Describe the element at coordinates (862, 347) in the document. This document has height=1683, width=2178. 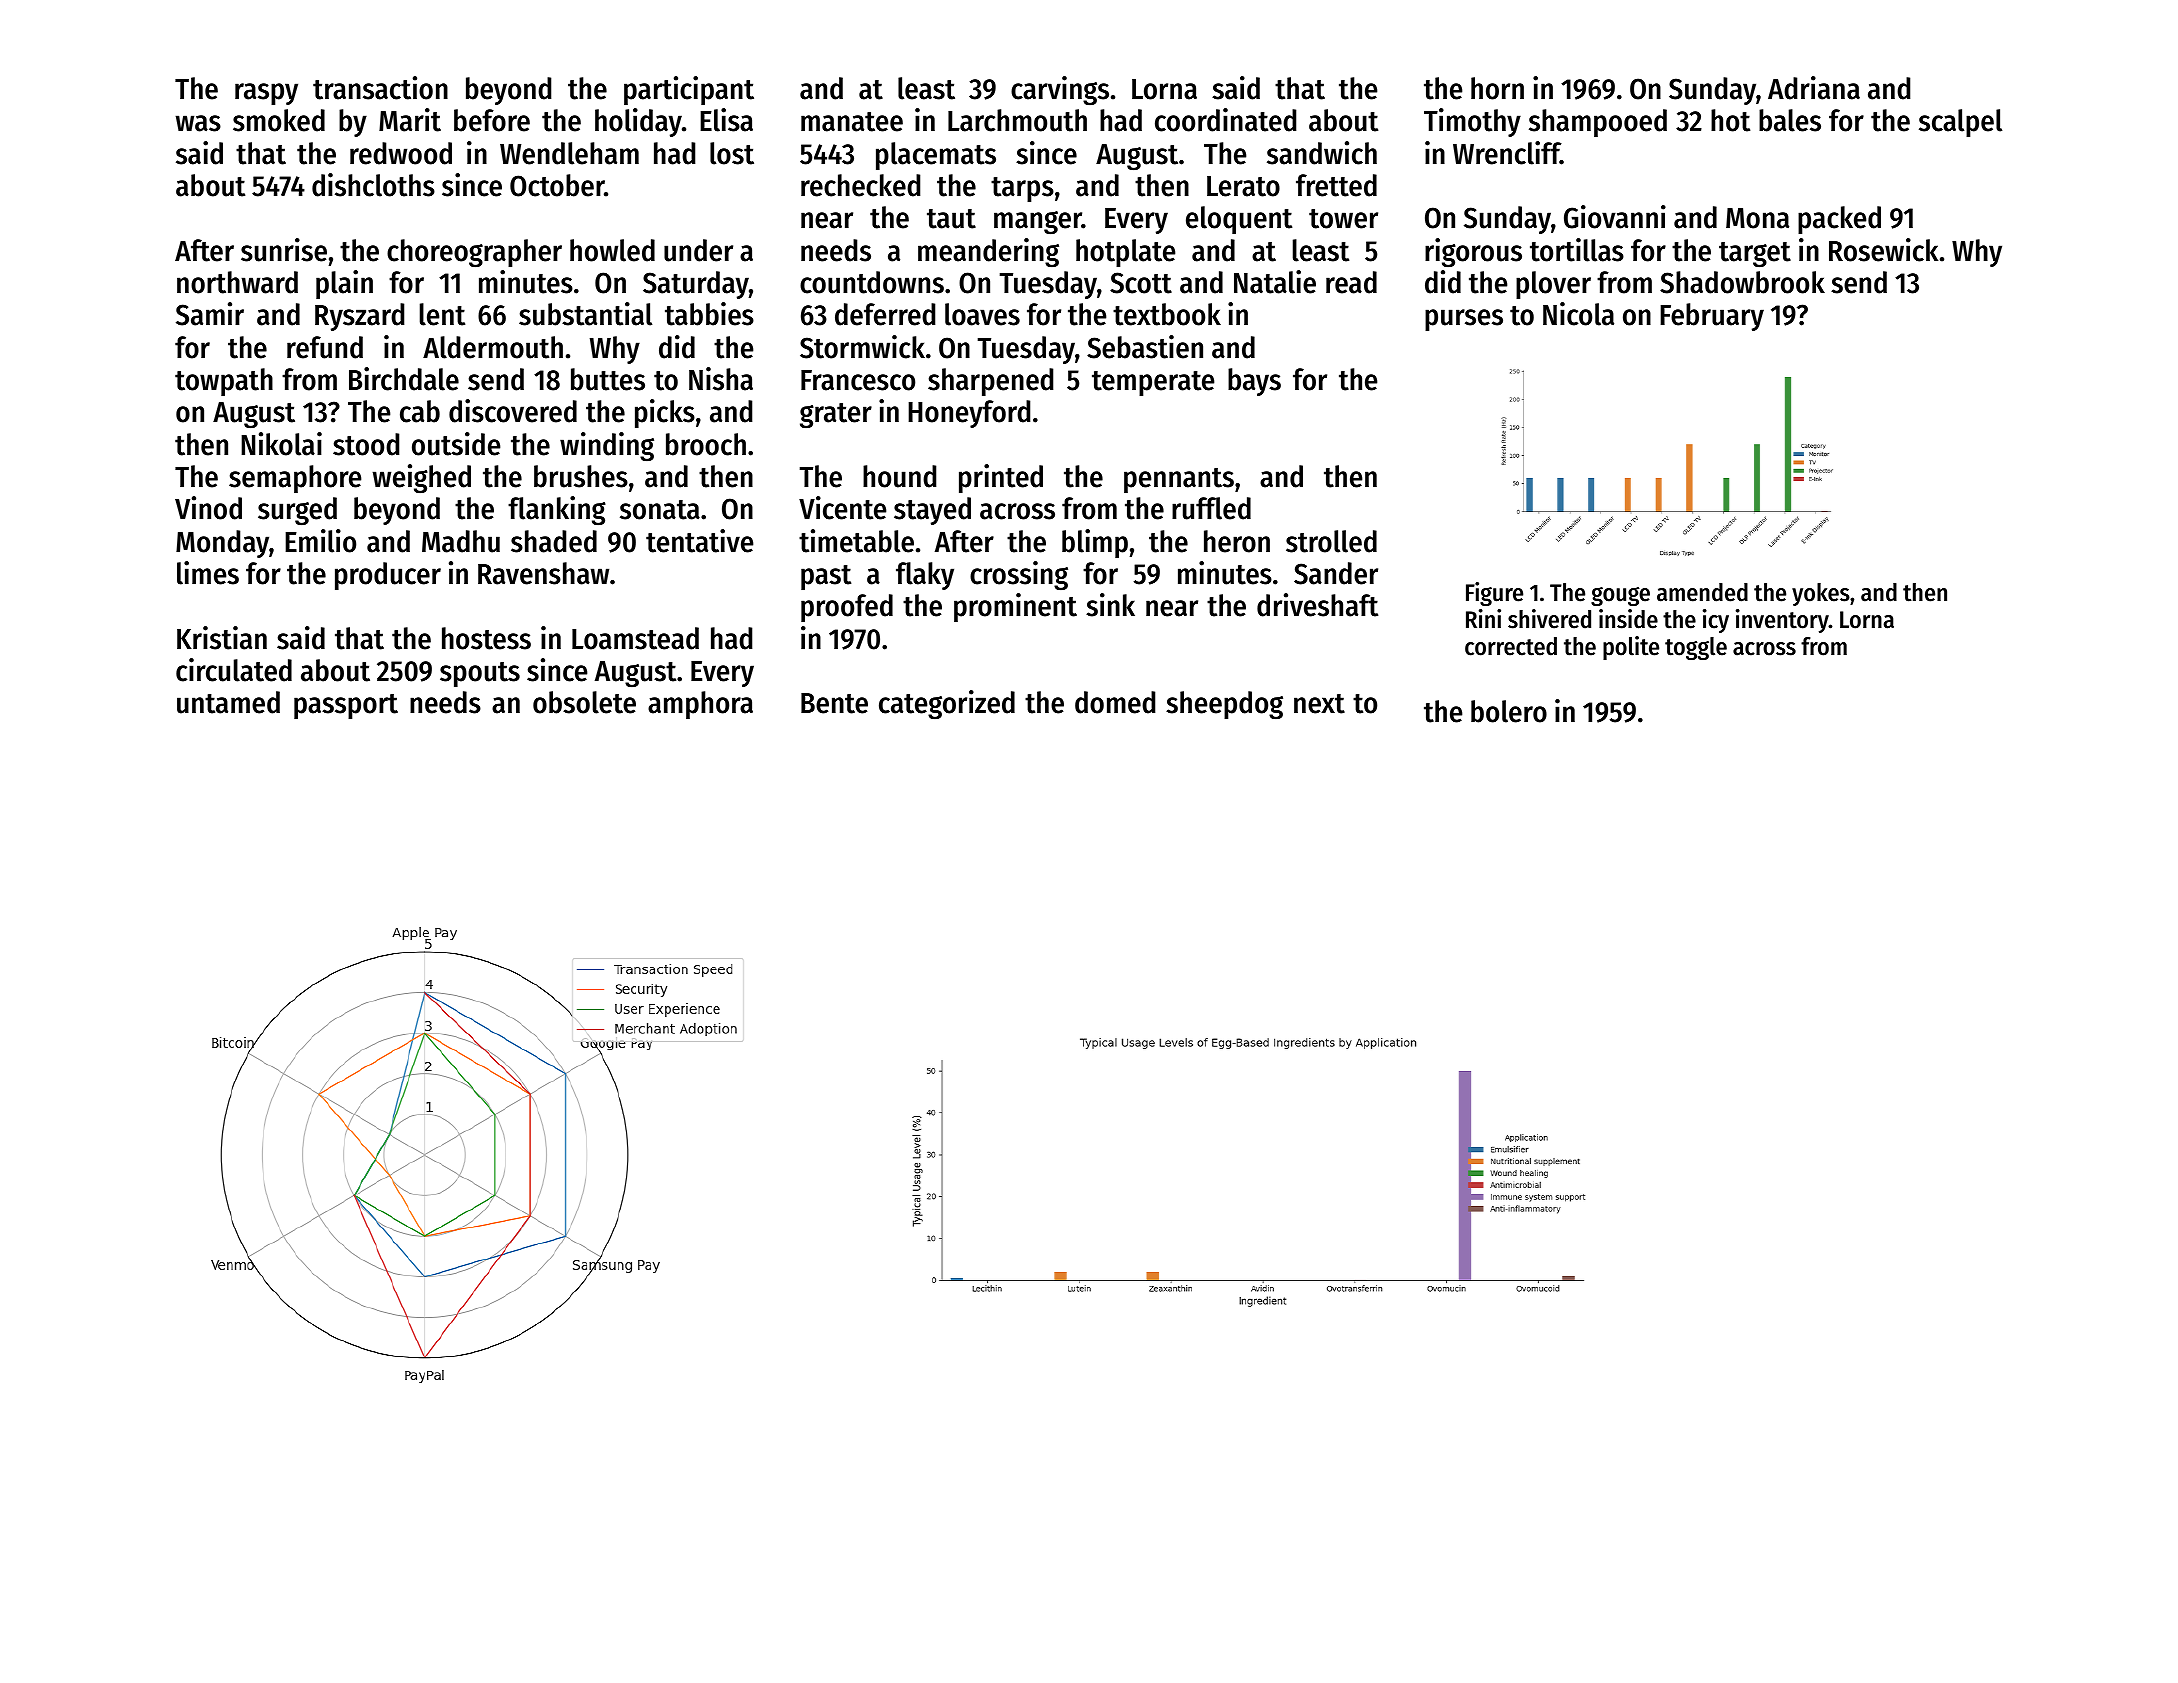
I see `Stormwick` at that location.
